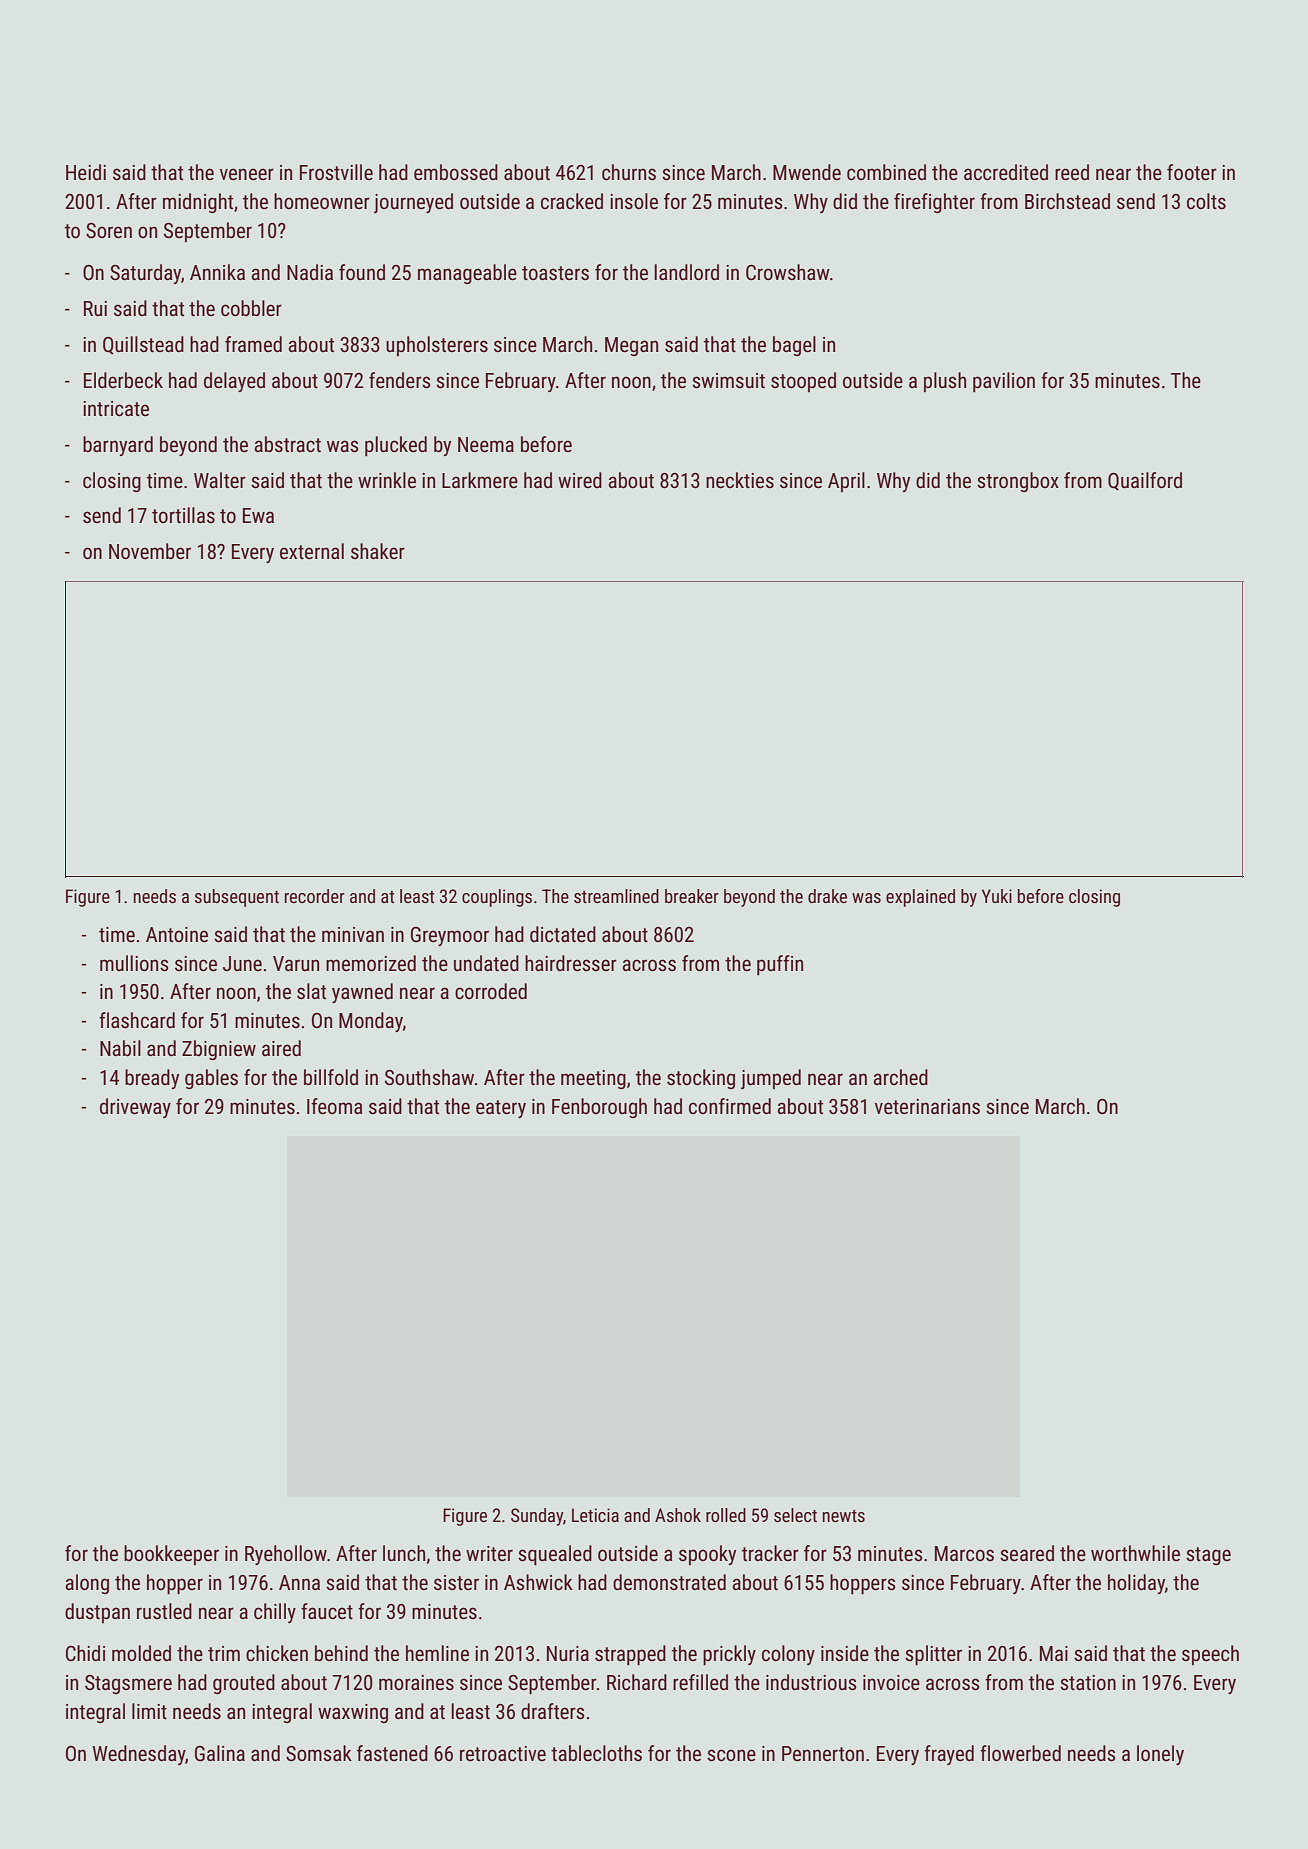 Image resolution: width=1308 pixels, height=1849 pixels. What do you see at coordinates (730, 1106) in the page?
I see `confirmed` at bounding box center [730, 1106].
